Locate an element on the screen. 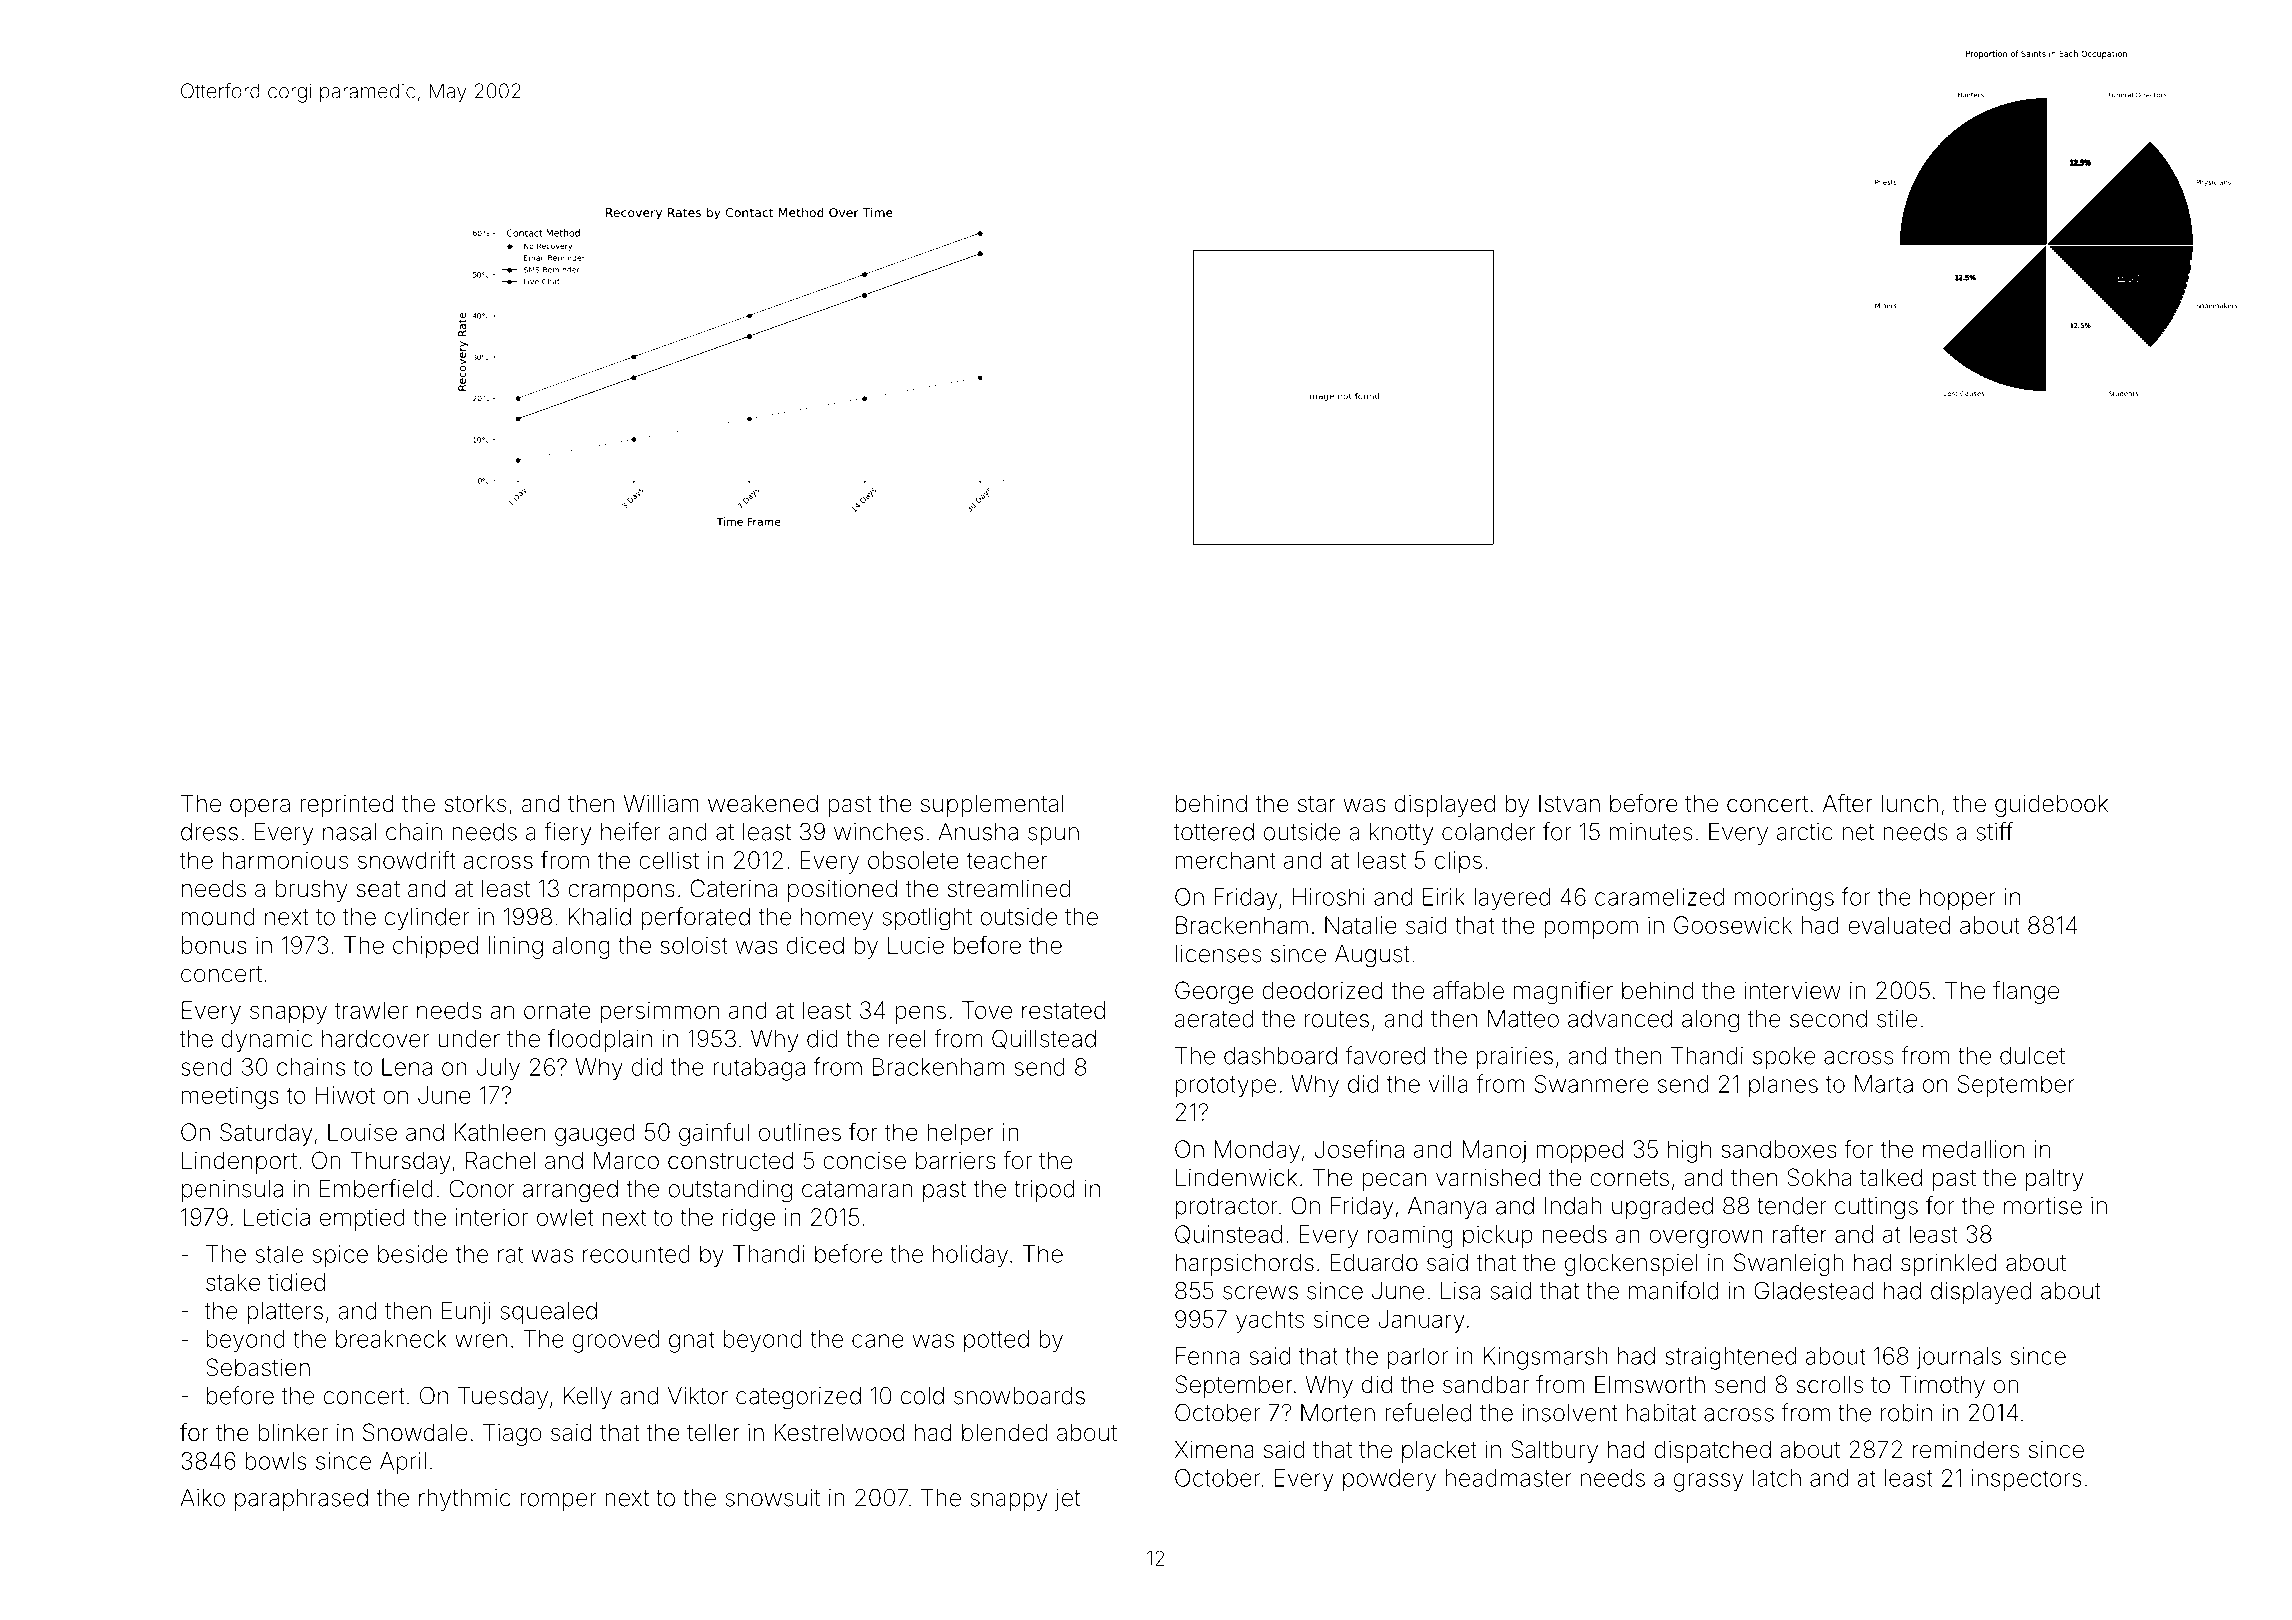 This screenshot has height=1620, width=2292. Caterina is located at coordinates (733, 888).
